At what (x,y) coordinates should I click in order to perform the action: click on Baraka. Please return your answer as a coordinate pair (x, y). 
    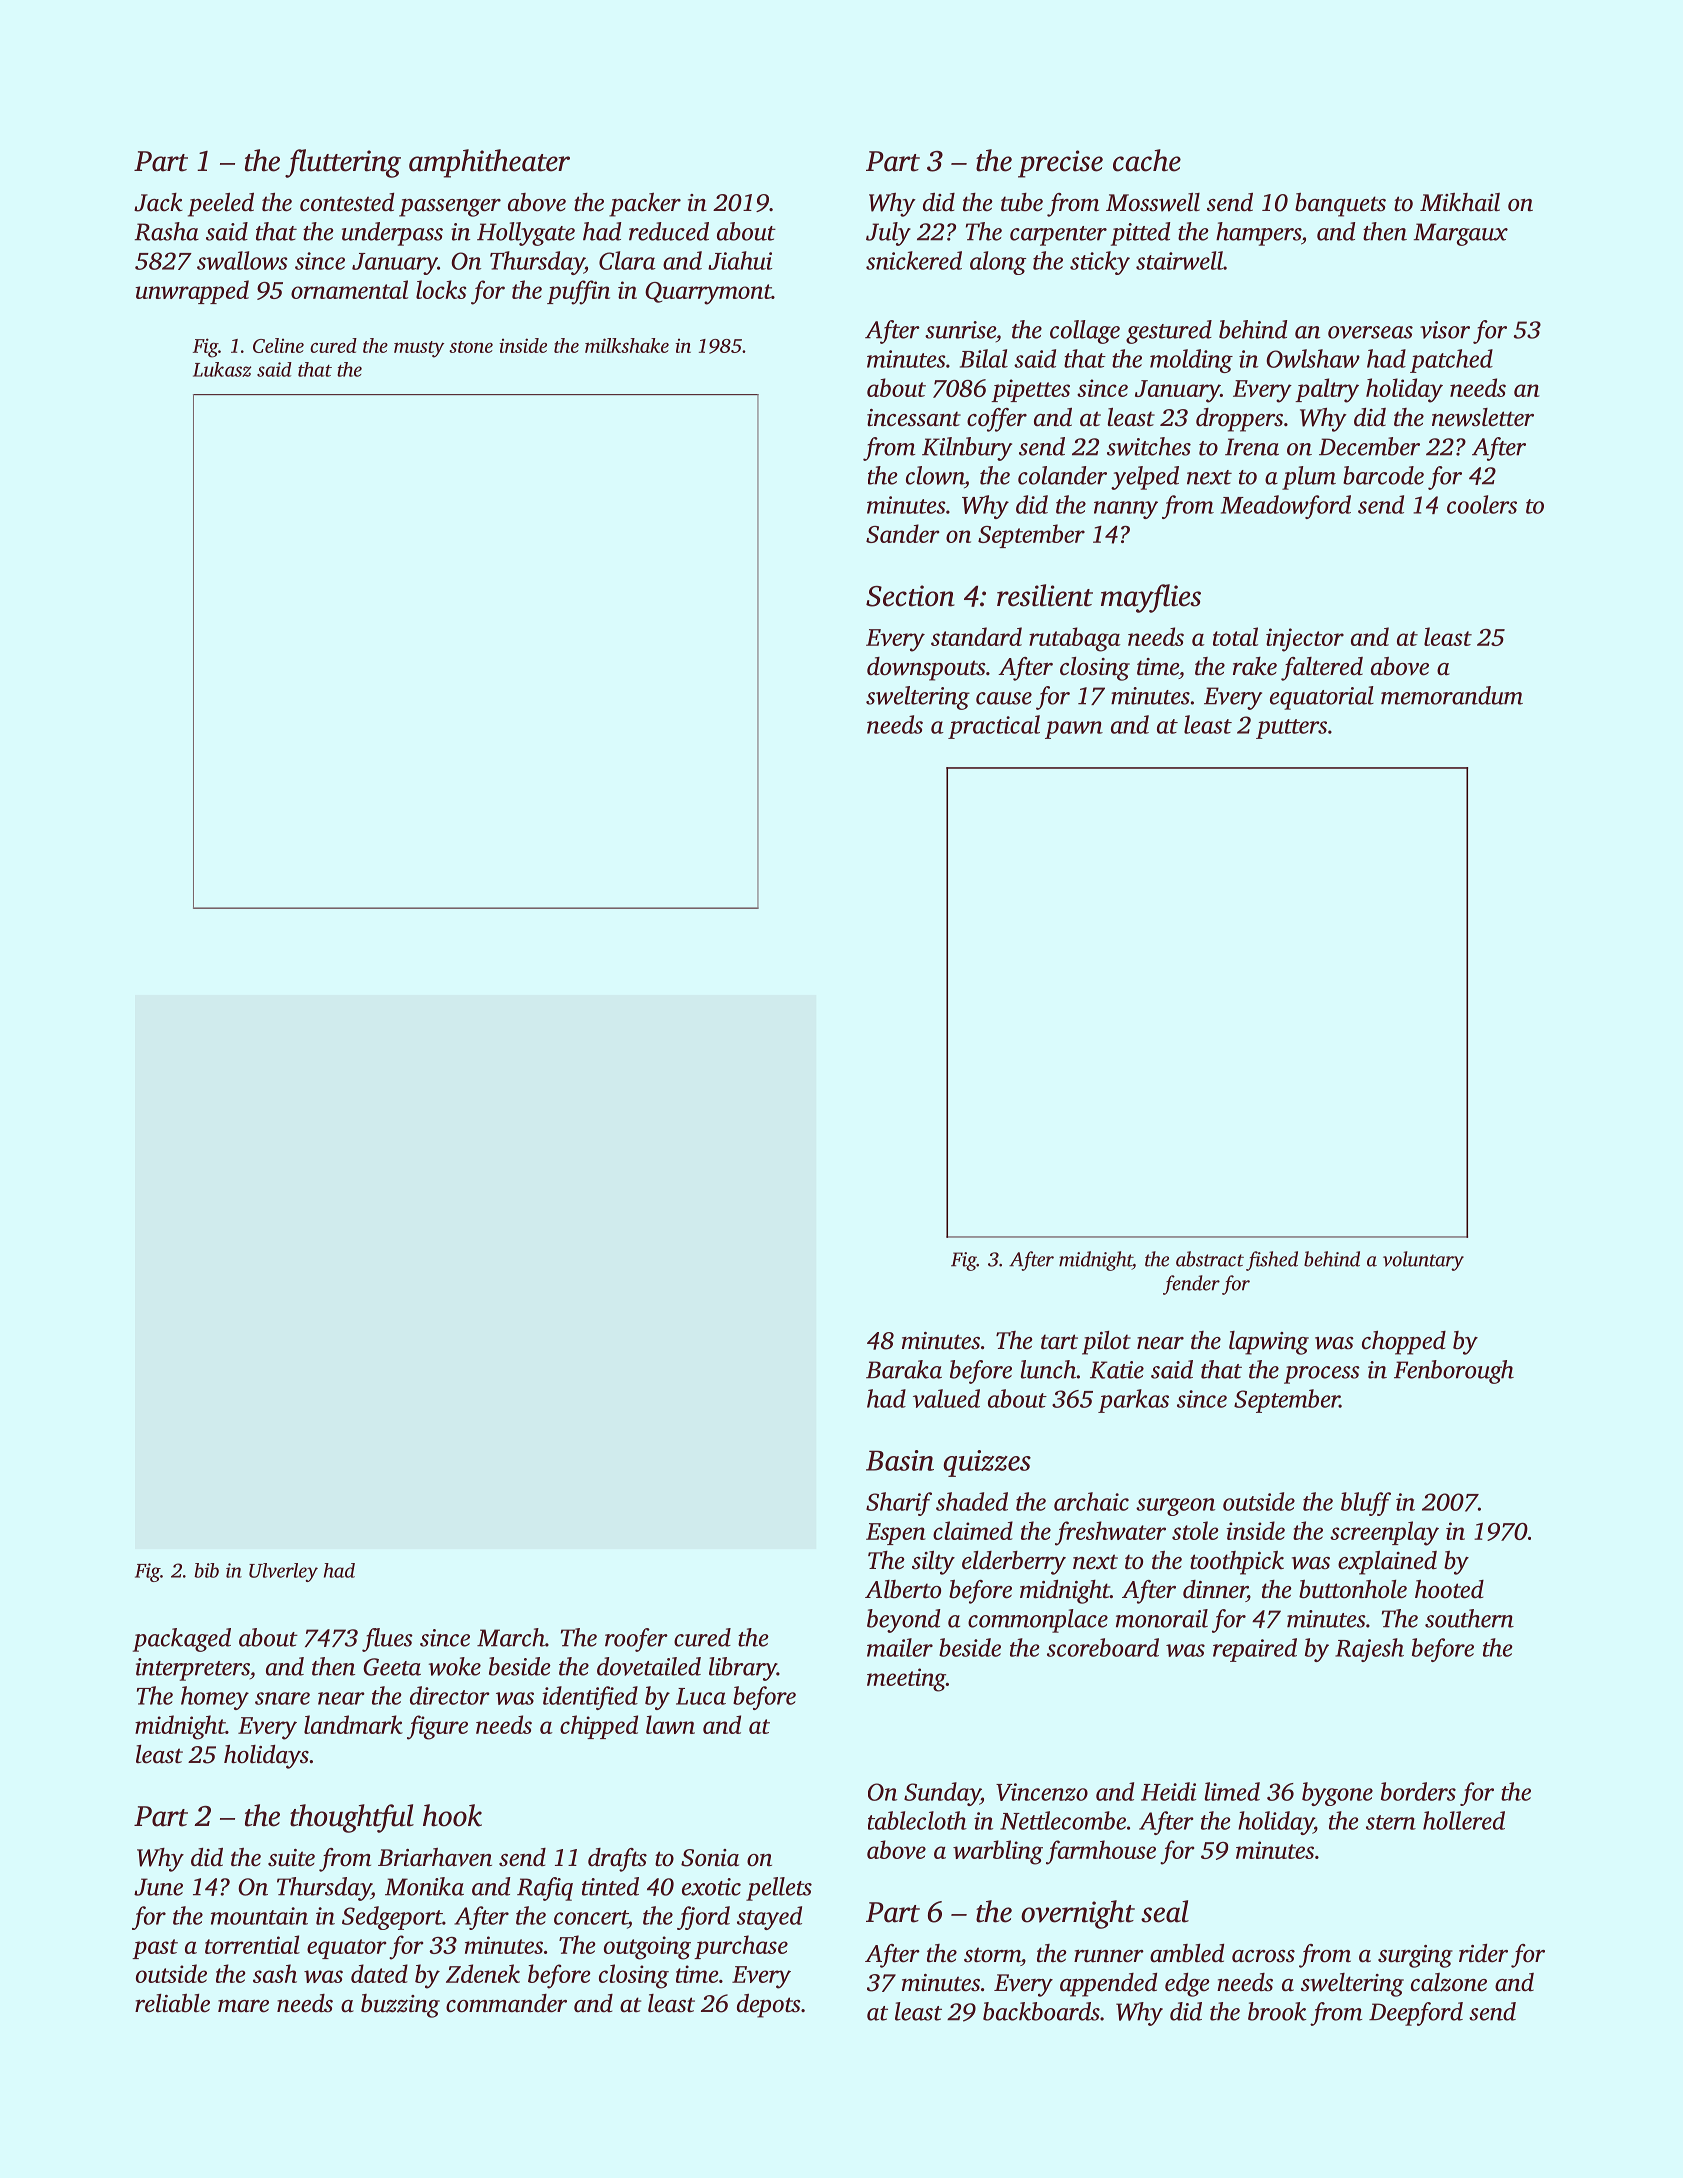
    Looking at the image, I should click on (904, 1369).
